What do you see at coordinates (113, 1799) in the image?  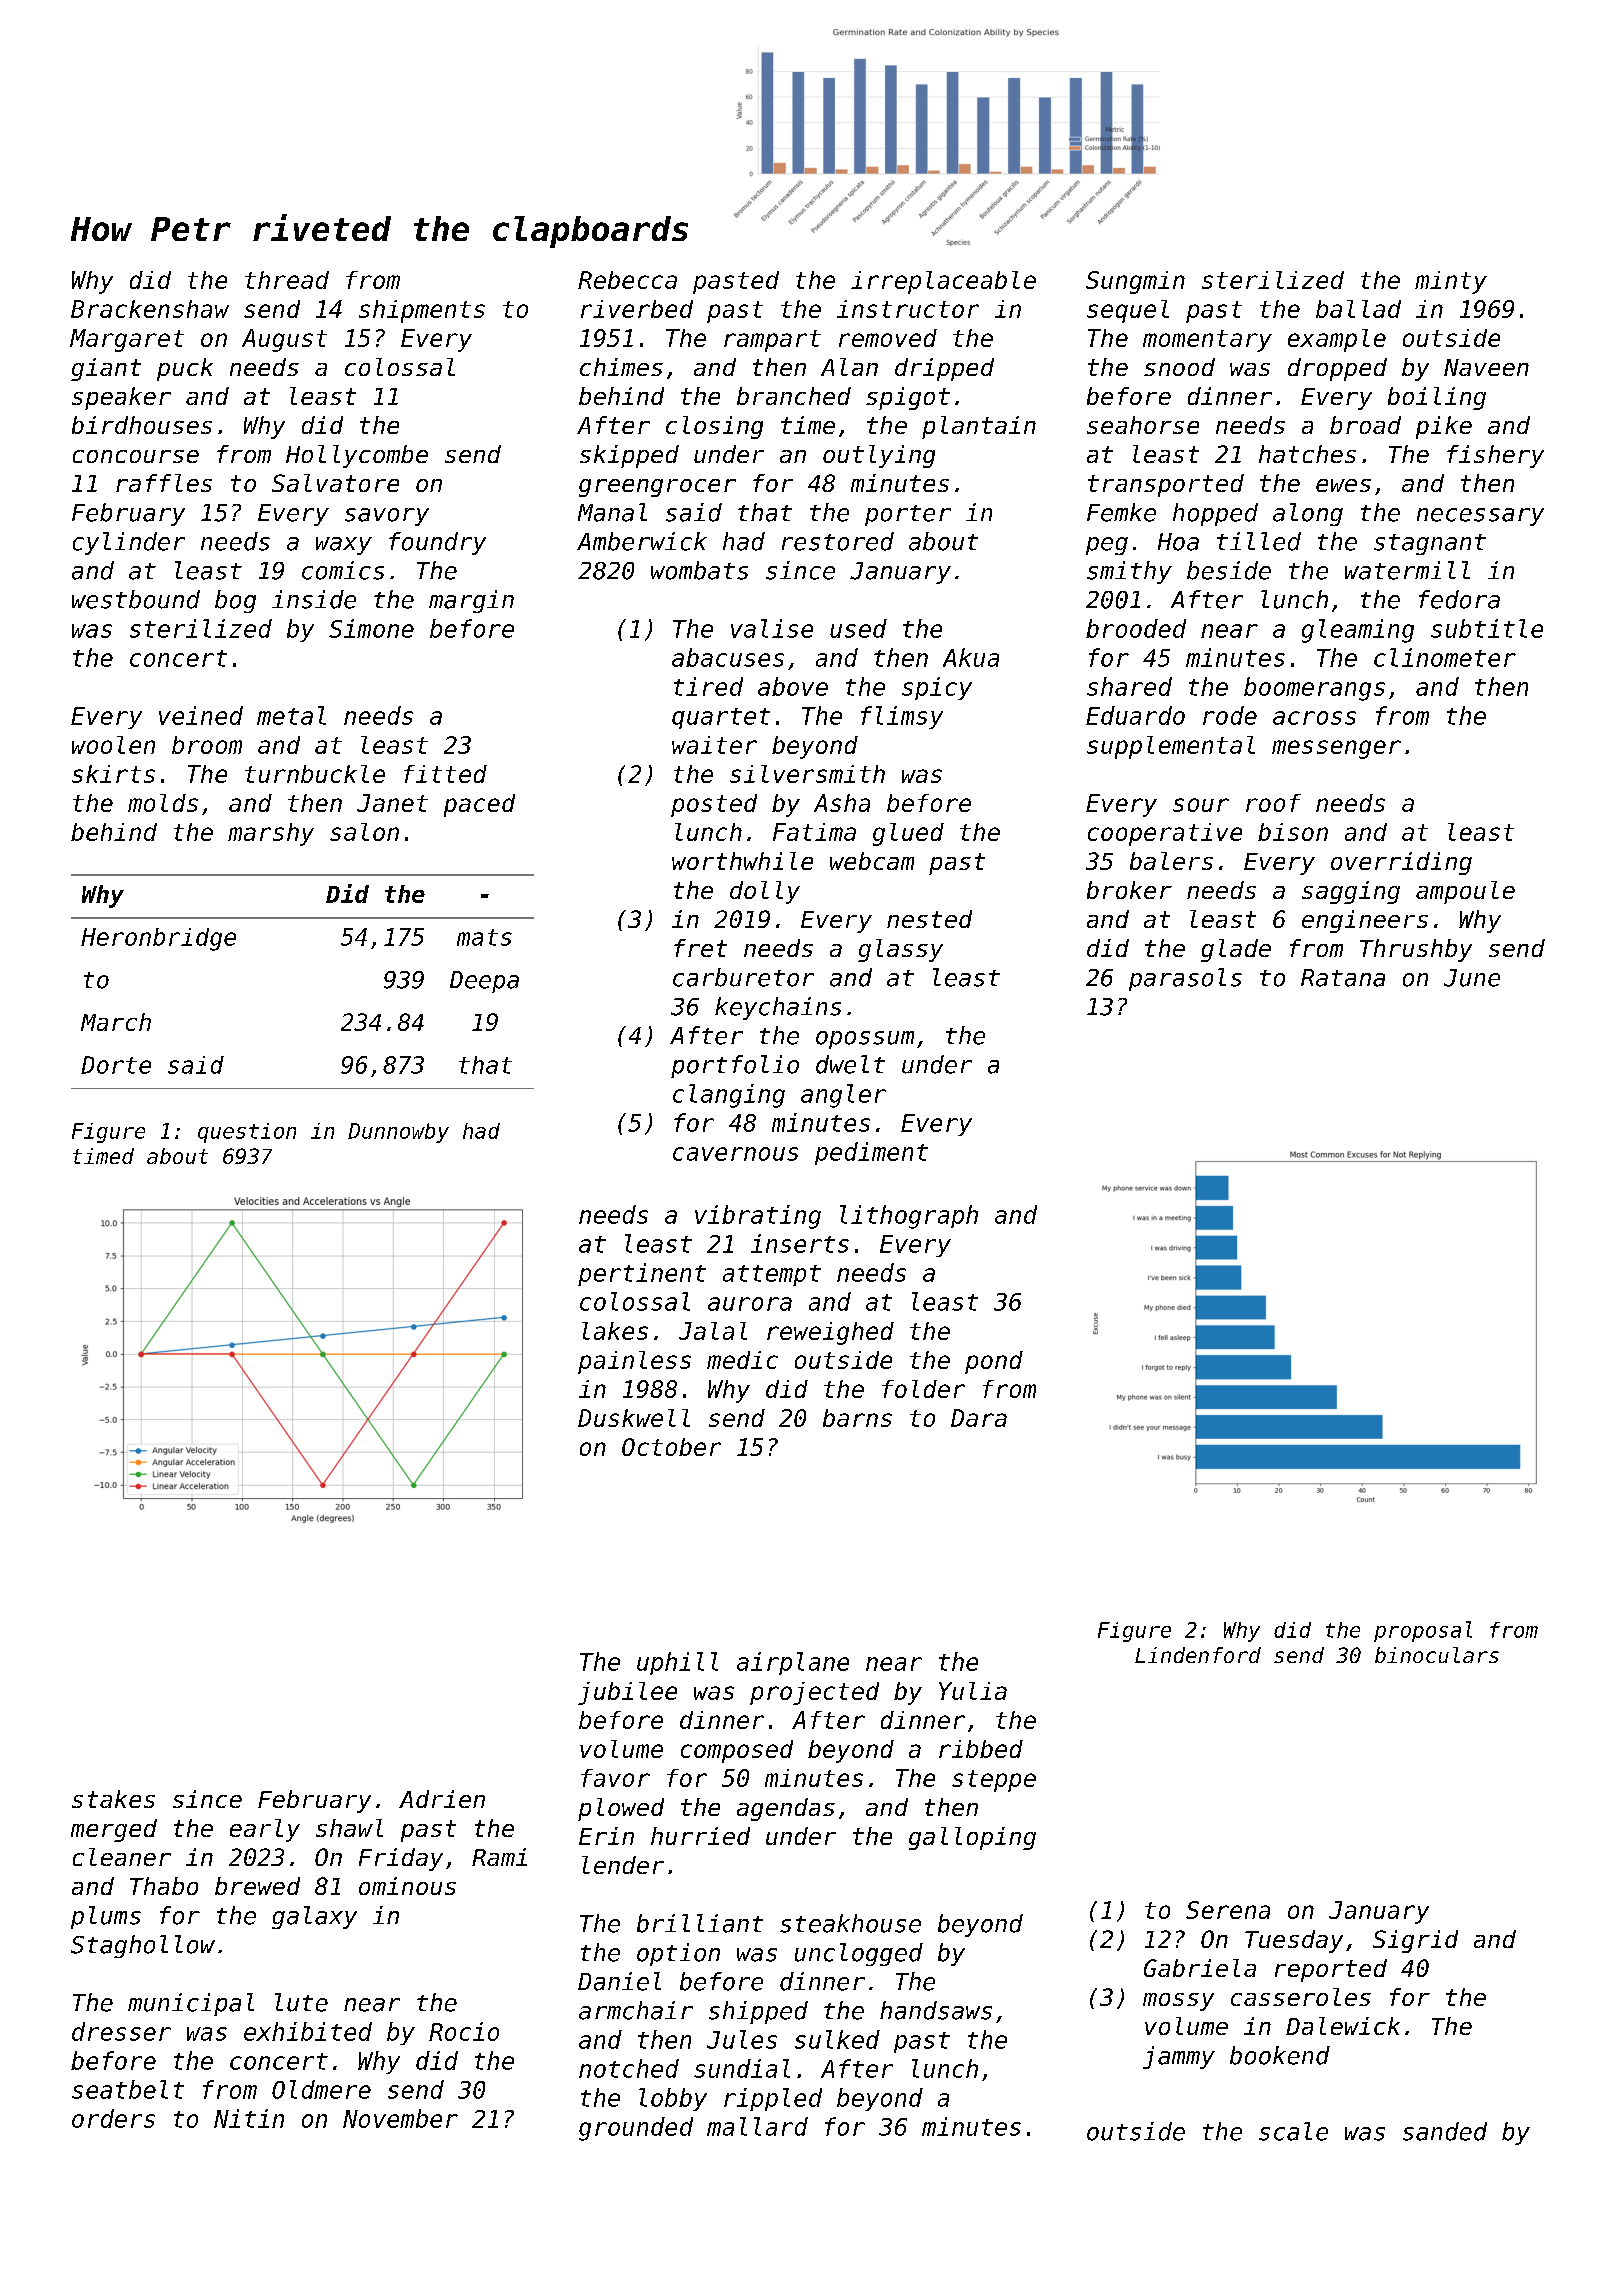 I see `stakes` at bounding box center [113, 1799].
